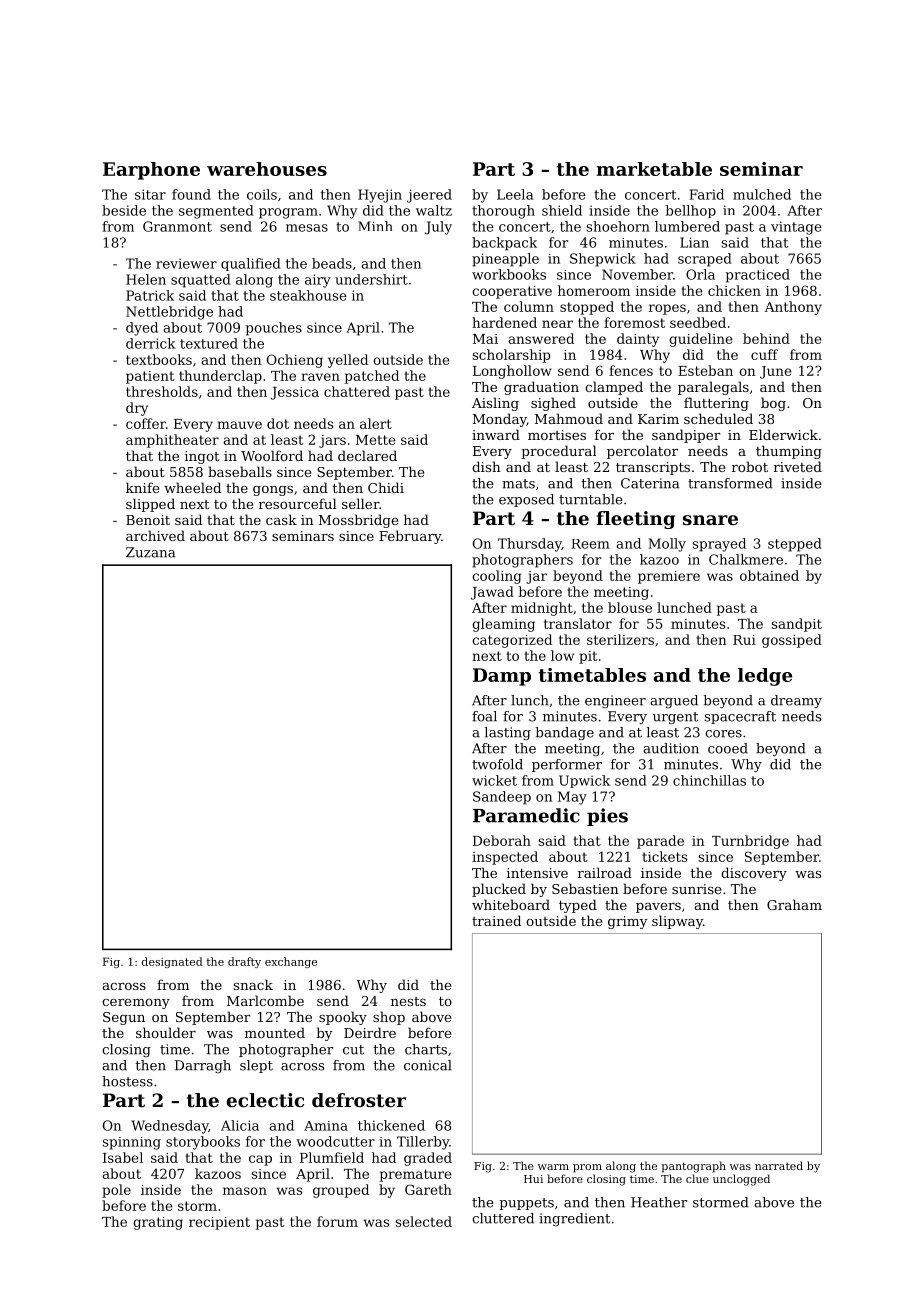  What do you see at coordinates (158, 1223) in the screenshot?
I see `grating` at bounding box center [158, 1223].
